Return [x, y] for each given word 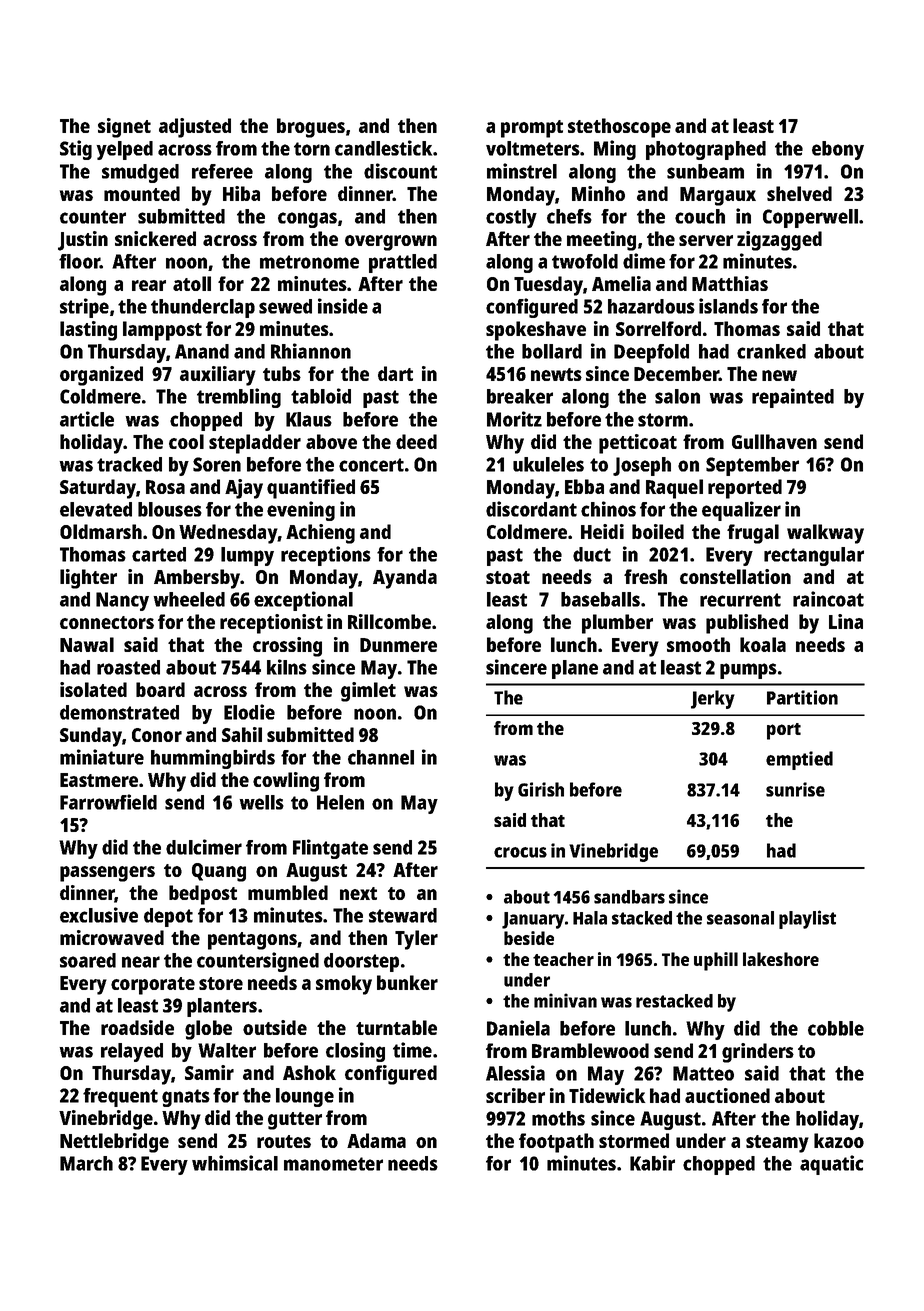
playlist [807, 919]
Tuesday [549, 286]
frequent [120, 1097]
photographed [706, 150]
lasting [88, 331]
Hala [590, 918]
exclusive [99, 915]
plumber [617, 624]
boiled [658, 531]
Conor [157, 735]
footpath [556, 1143]
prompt [532, 129]
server [706, 240]
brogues [311, 128]
